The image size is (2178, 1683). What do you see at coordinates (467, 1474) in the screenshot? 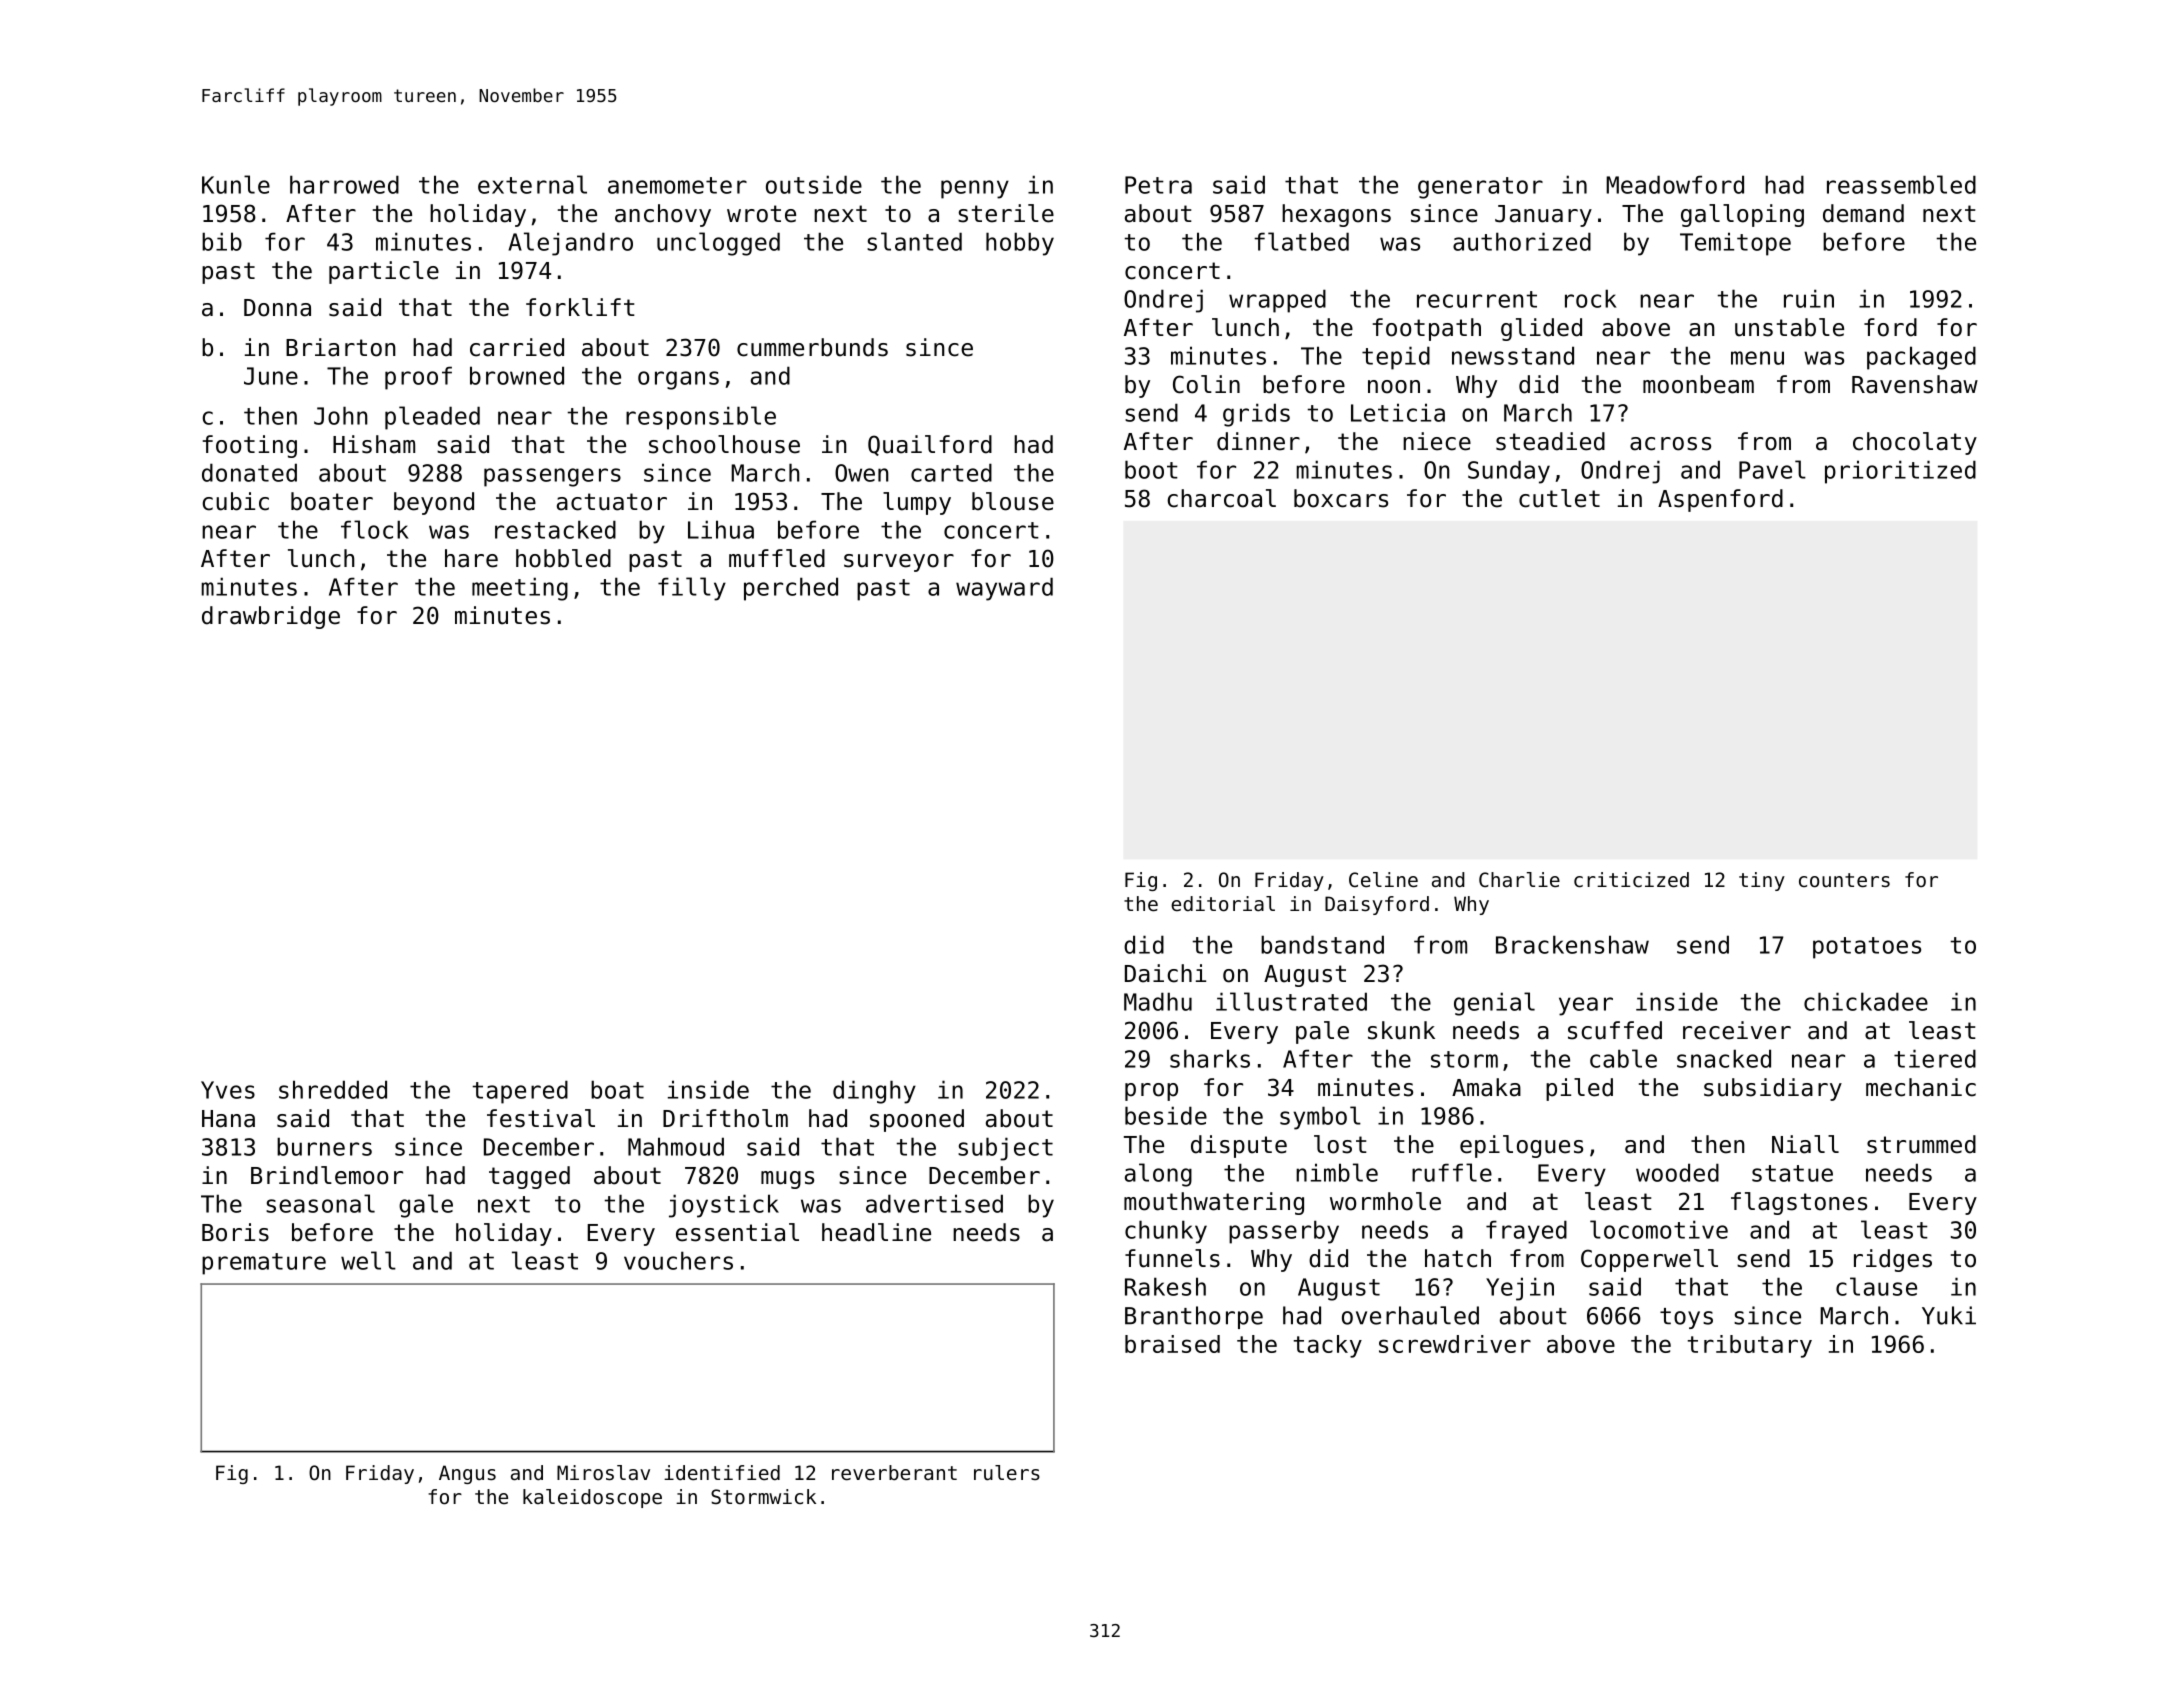
I see `Angus` at bounding box center [467, 1474].
